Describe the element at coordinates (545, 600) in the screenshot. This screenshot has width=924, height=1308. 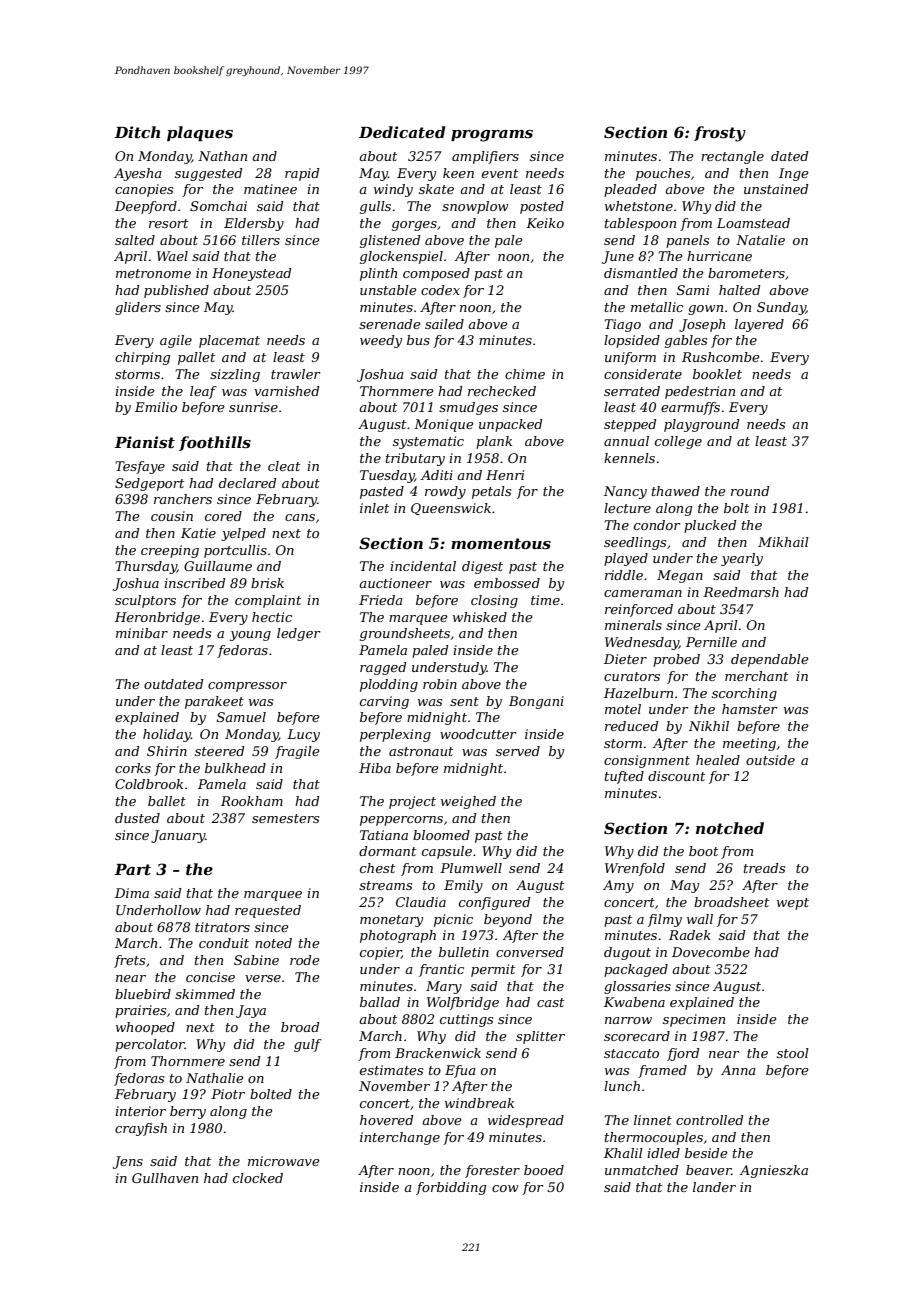
I see `time` at that location.
